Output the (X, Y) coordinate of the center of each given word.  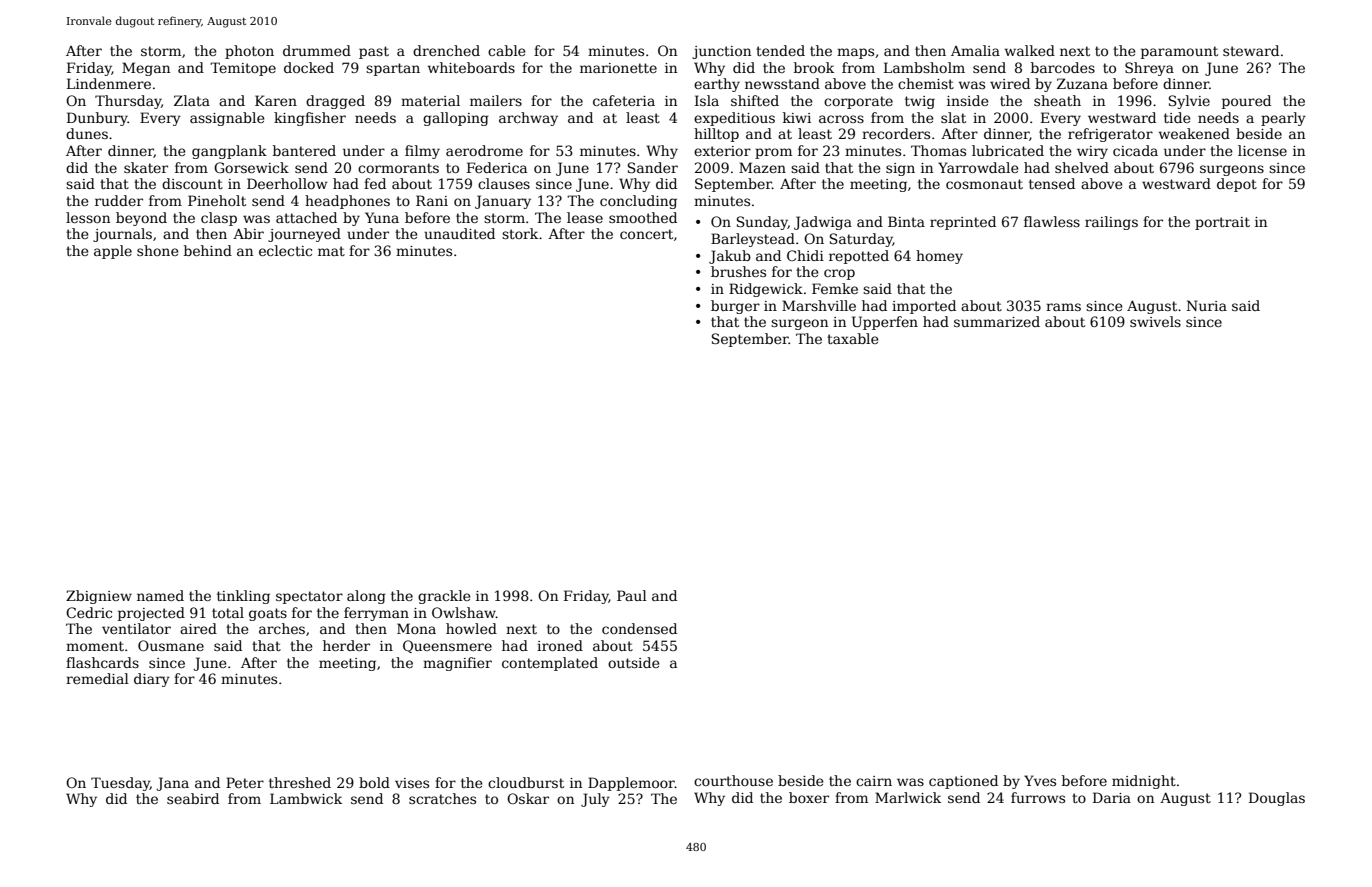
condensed (639, 628)
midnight (1144, 782)
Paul (632, 595)
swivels (1155, 321)
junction (721, 52)
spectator (309, 597)
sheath (1057, 100)
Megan (146, 69)
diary (152, 680)
